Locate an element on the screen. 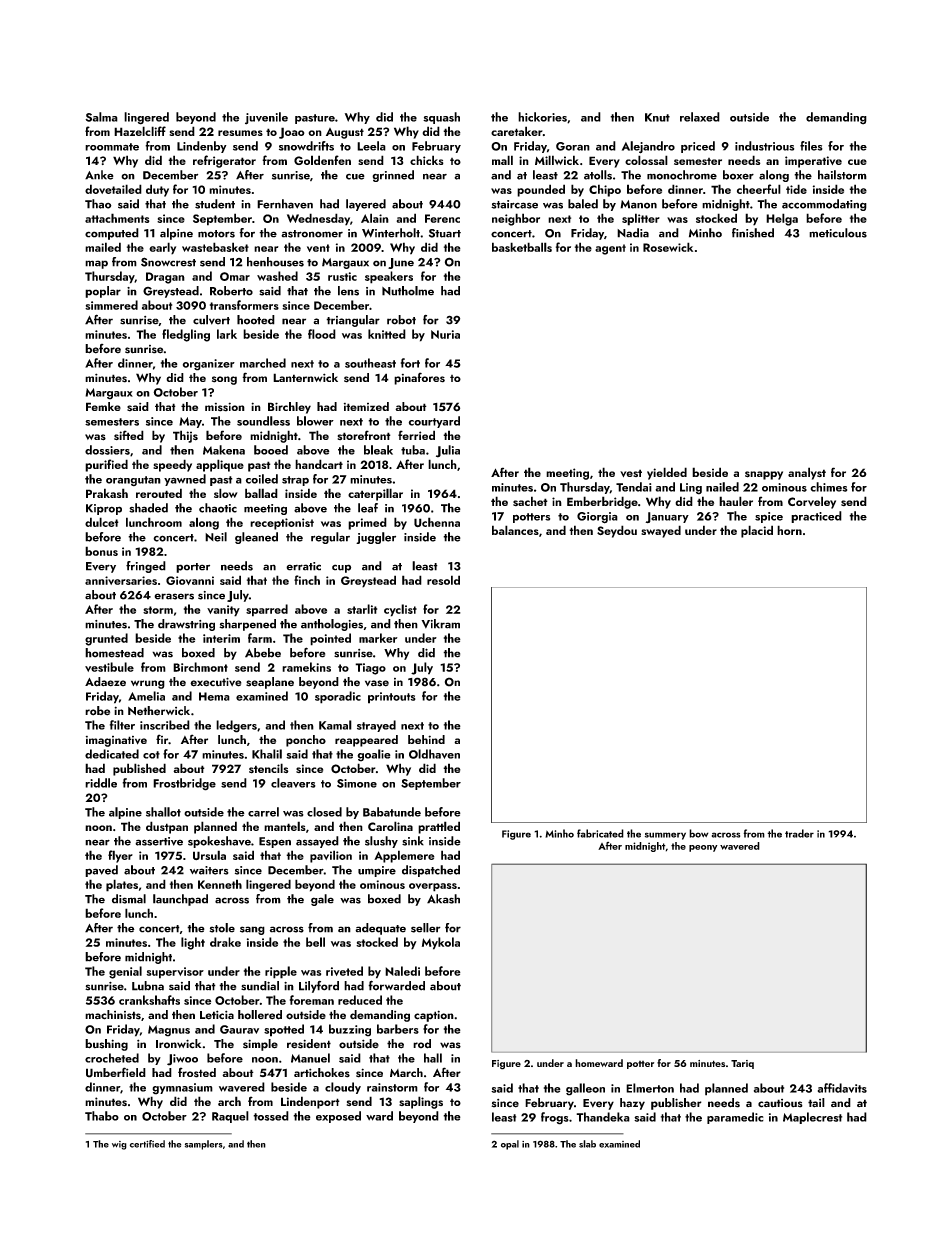  June is located at coordinates (401, 263).
